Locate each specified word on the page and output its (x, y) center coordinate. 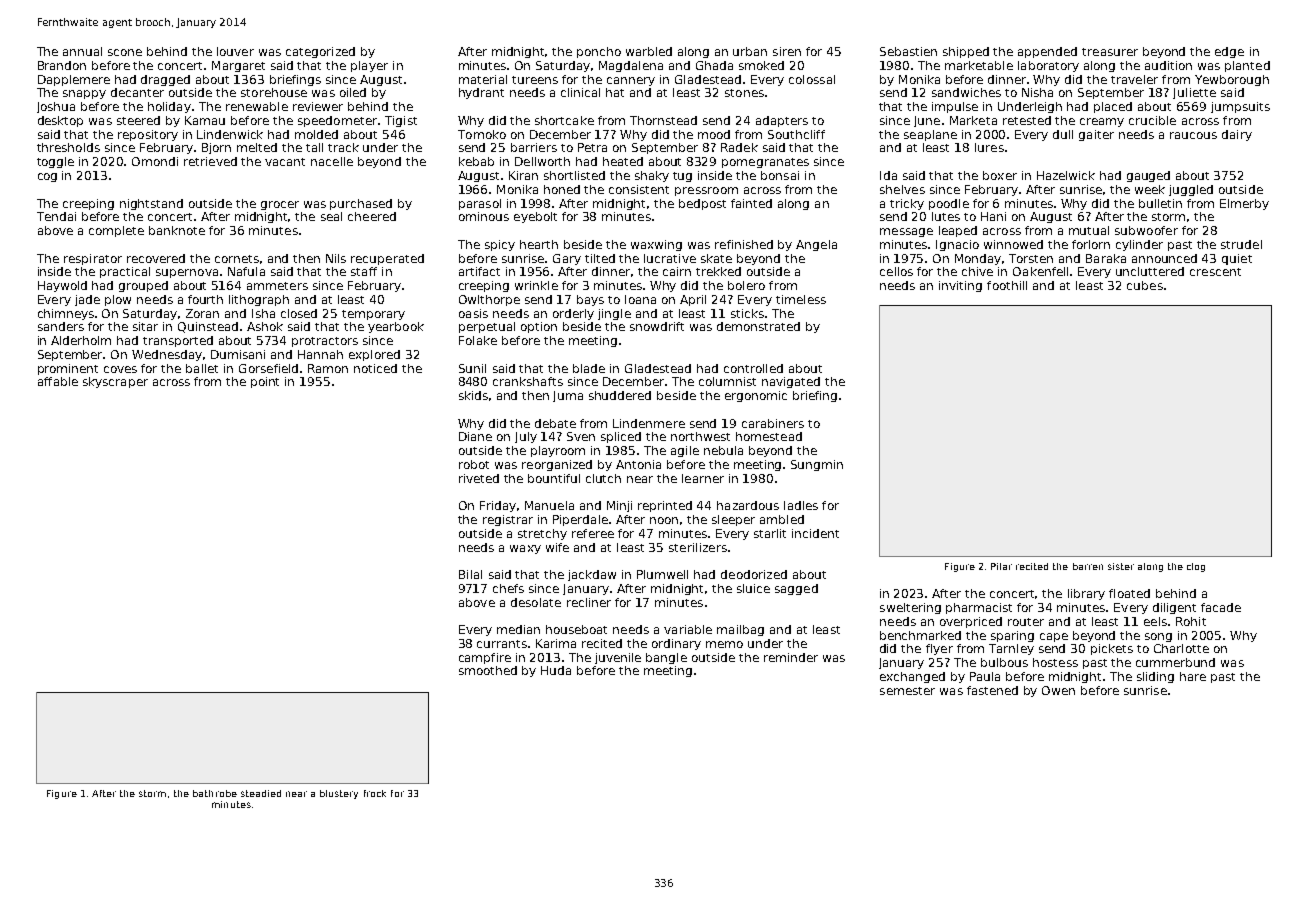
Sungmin (817, 465)
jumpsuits (1240, 107)
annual (82, 51)
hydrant (481, 93)
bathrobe (215, 793)
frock (375, 793)
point (265, 382)
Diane (475, 436)
